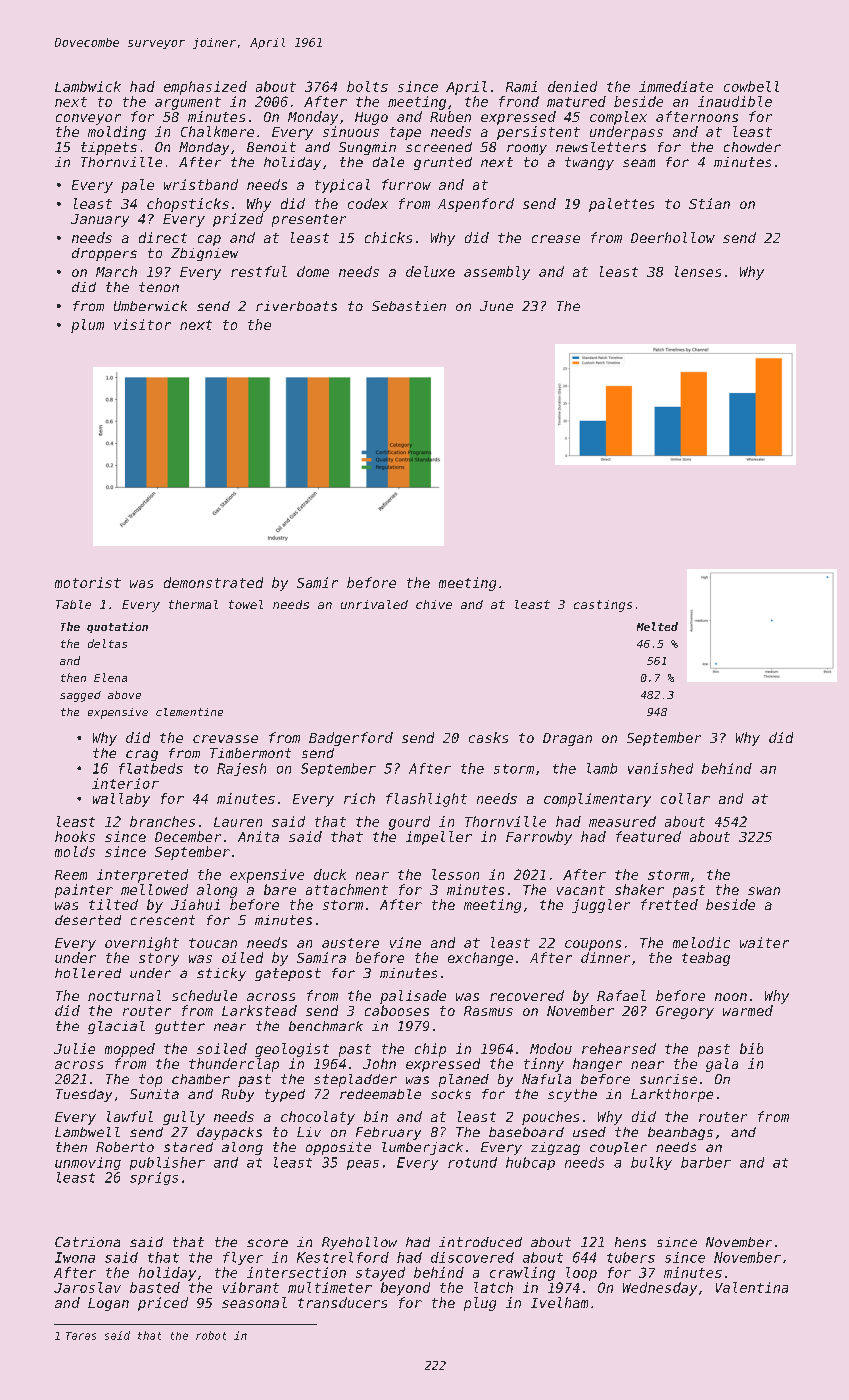 This screenshot has height=1400, width=849. I want to click on lenses, so click(698, 271).
